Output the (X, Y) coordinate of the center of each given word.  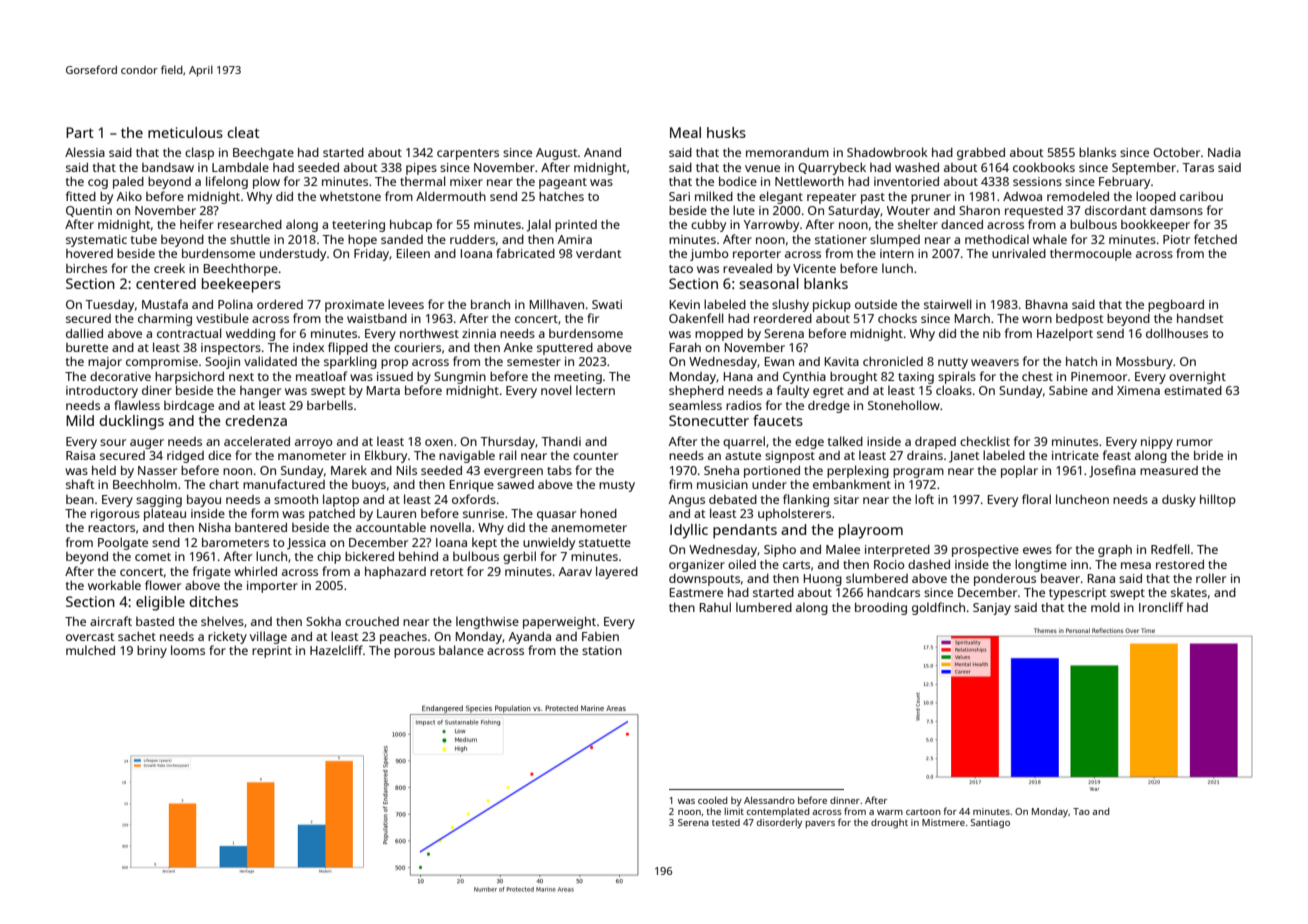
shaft (80, 484)
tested (726, 822)
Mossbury (1144, 363)
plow (266, 182)
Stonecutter (709, 420)
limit (734, 811)
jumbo (709, 255)
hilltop (1218, 500)
